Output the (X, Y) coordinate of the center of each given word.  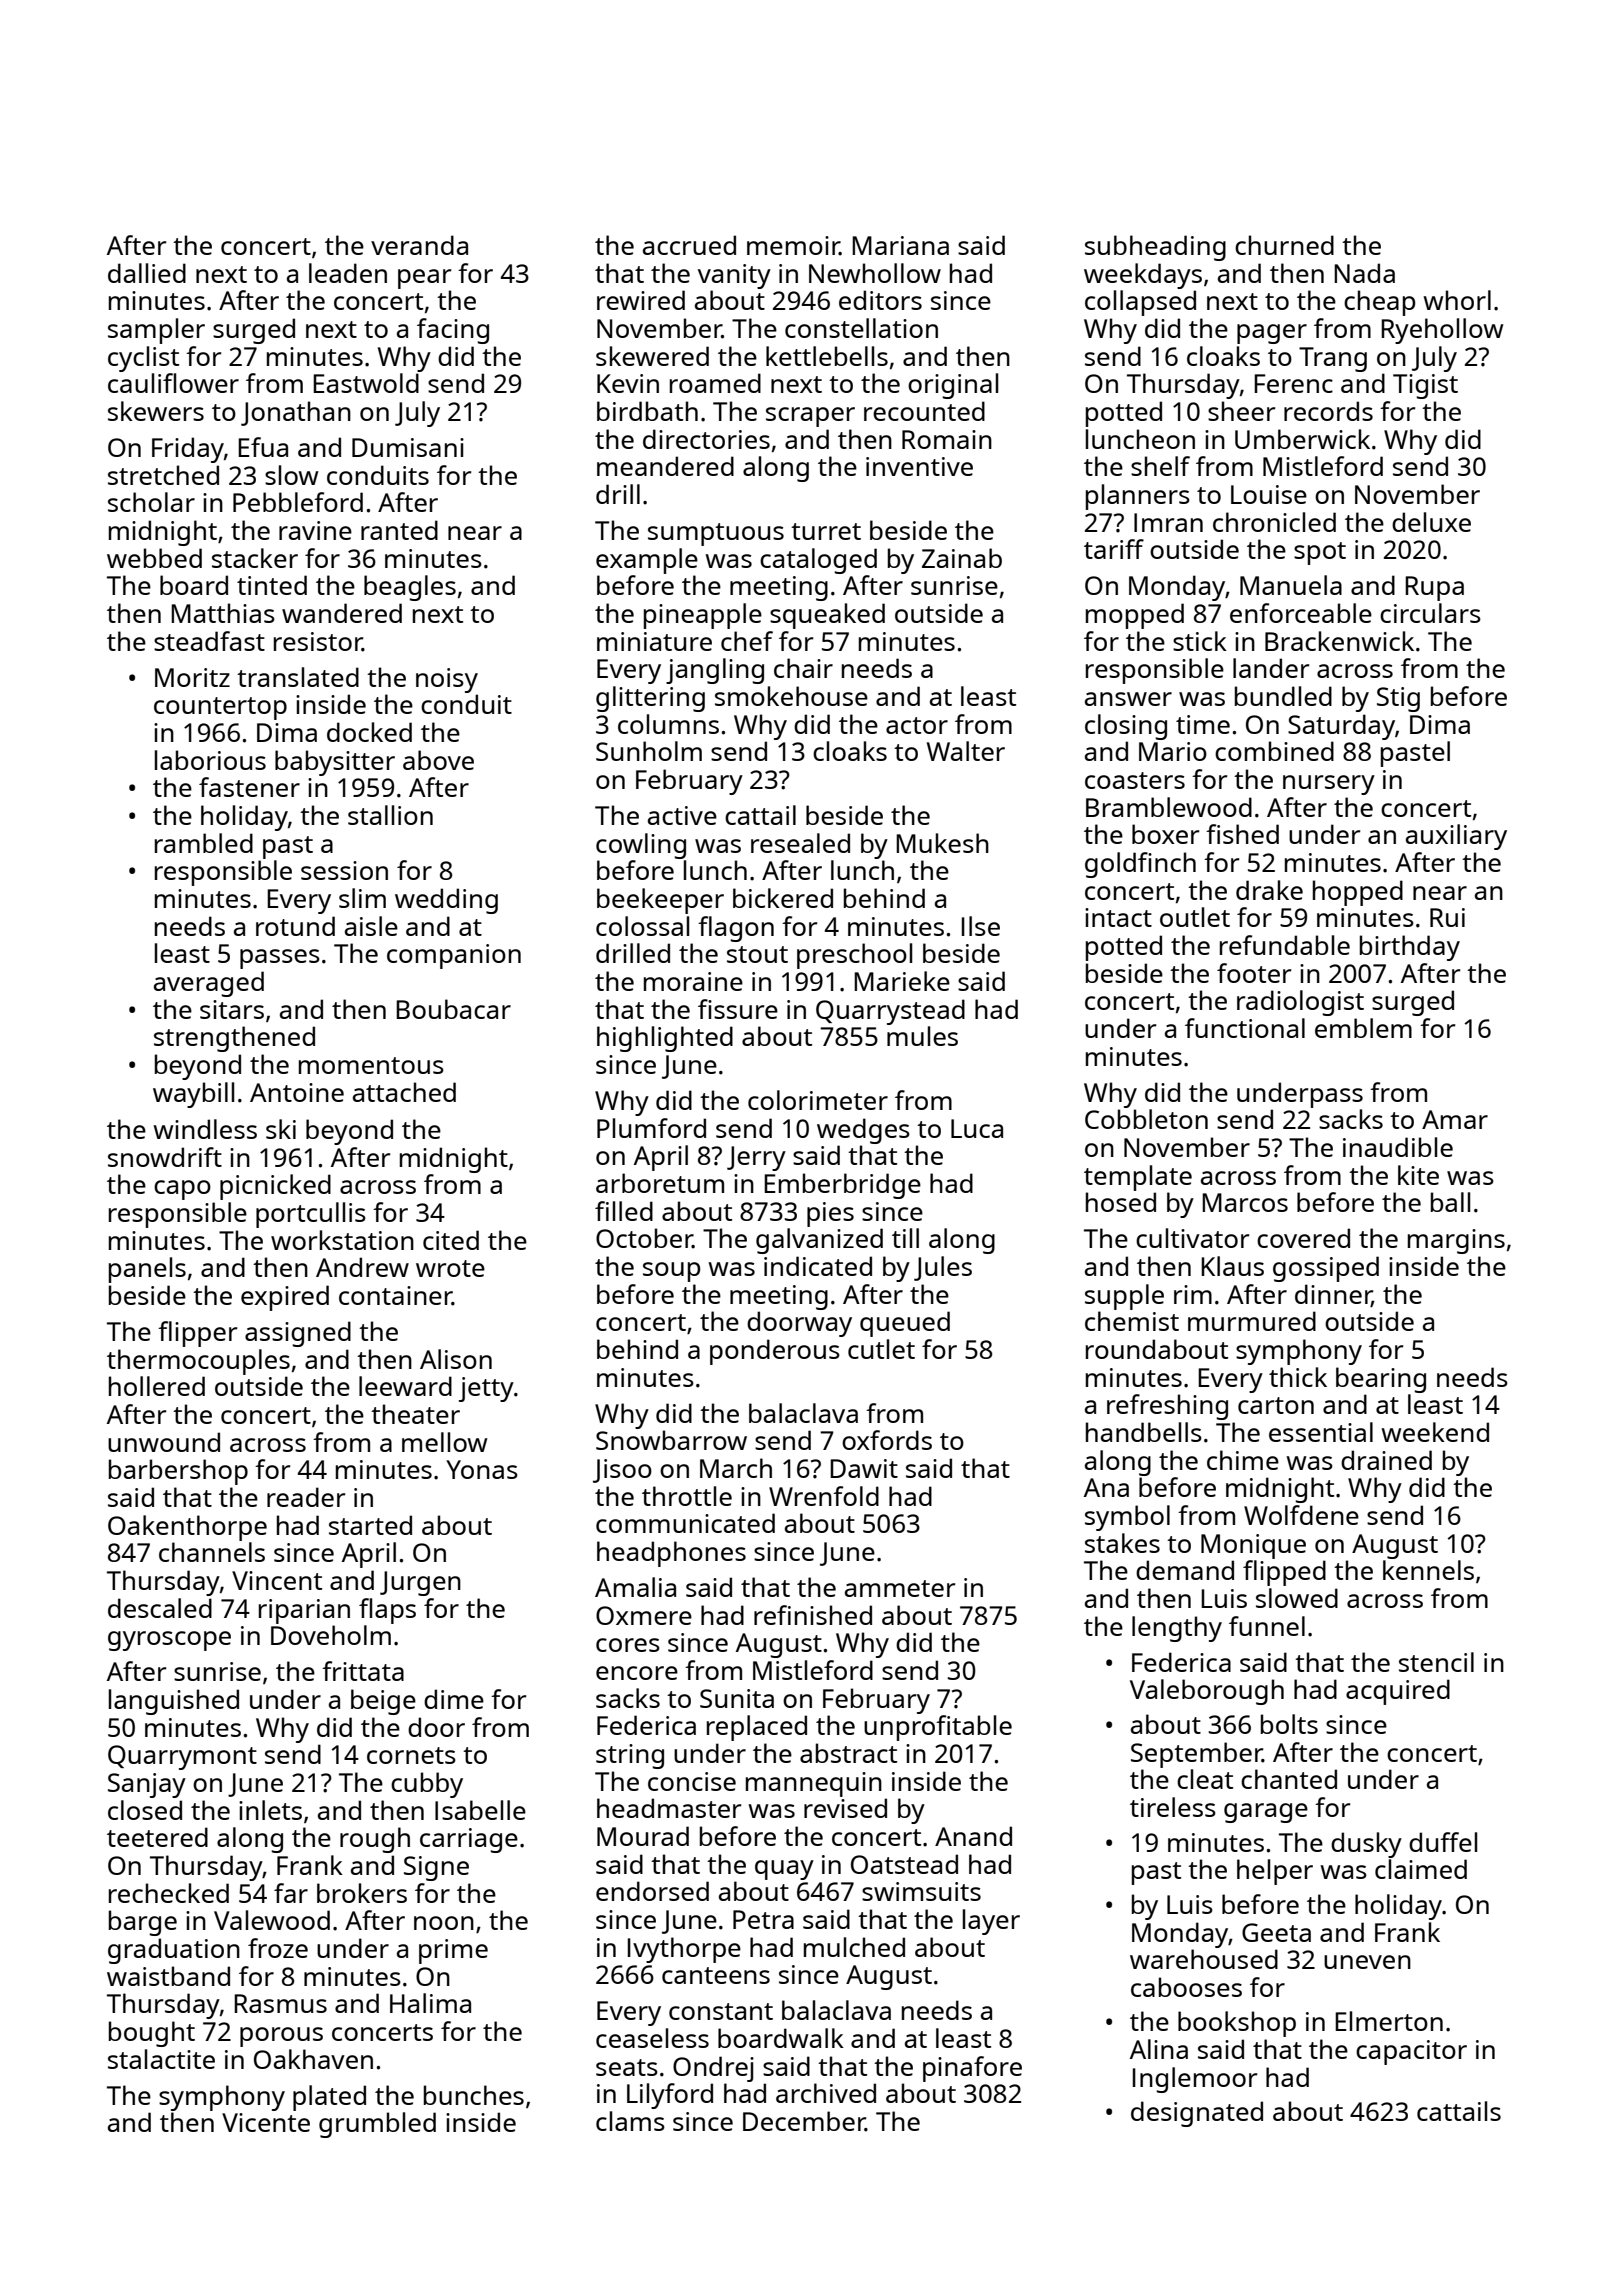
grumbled (377, 2125)
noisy (447, 680)
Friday (188, 450)
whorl (1457, 300)
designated (1197, 2114)
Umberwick (1302, 439)
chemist (1132, 1321)
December (804, 2121)
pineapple (703, 616)
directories (706, 439)
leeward (405, 1386)
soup (671, 1272)
